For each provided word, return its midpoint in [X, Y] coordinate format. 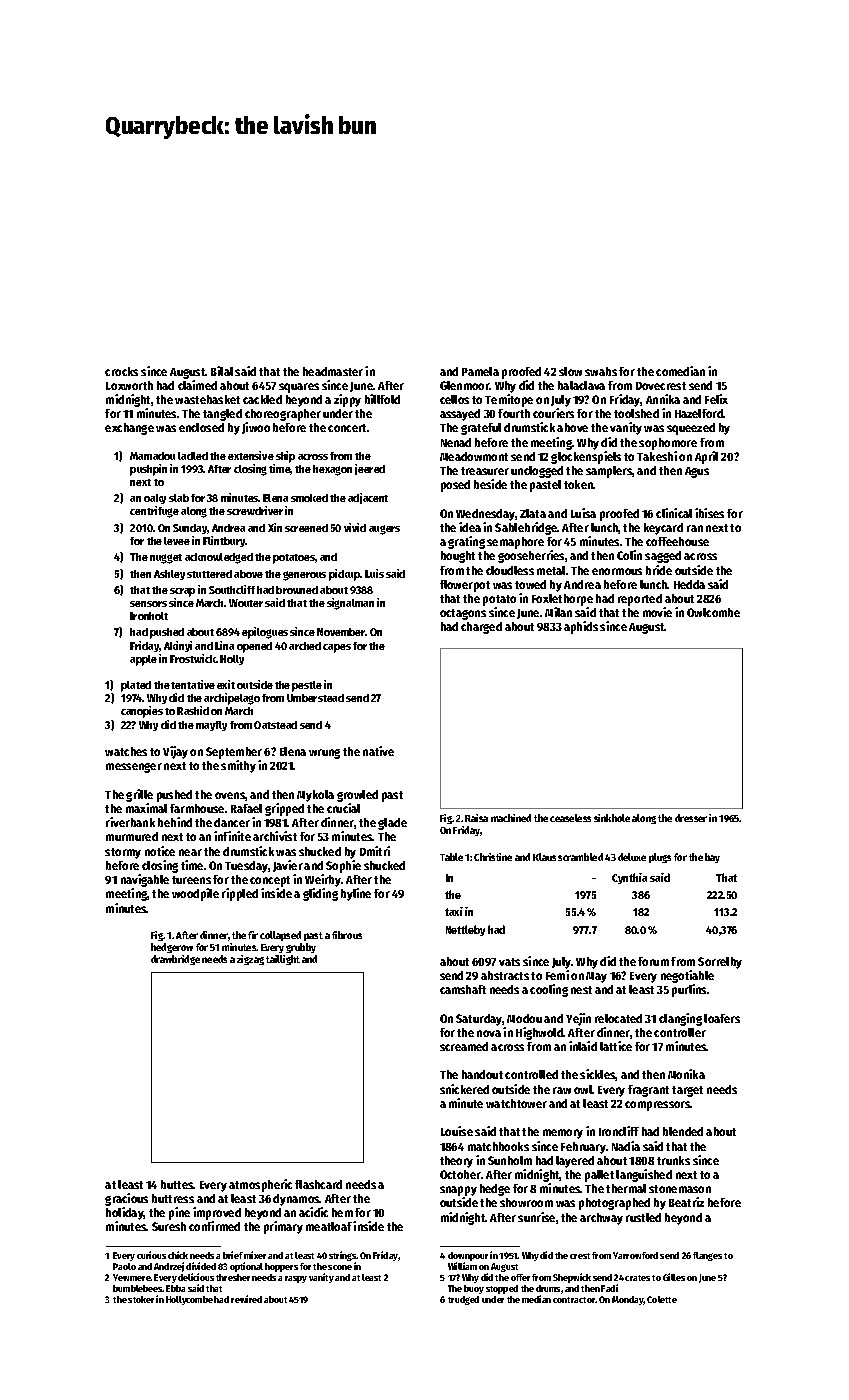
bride [659, 570]
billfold [382, 399]
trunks [673, 1160]
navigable [145, 880]
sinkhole [612, 818]
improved [217, 1213]
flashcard [318, 1184]
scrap [182, 592]
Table [451, 857]
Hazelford [699, 413]
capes [337, 648]
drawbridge [175, 960]
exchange [129, 429]
